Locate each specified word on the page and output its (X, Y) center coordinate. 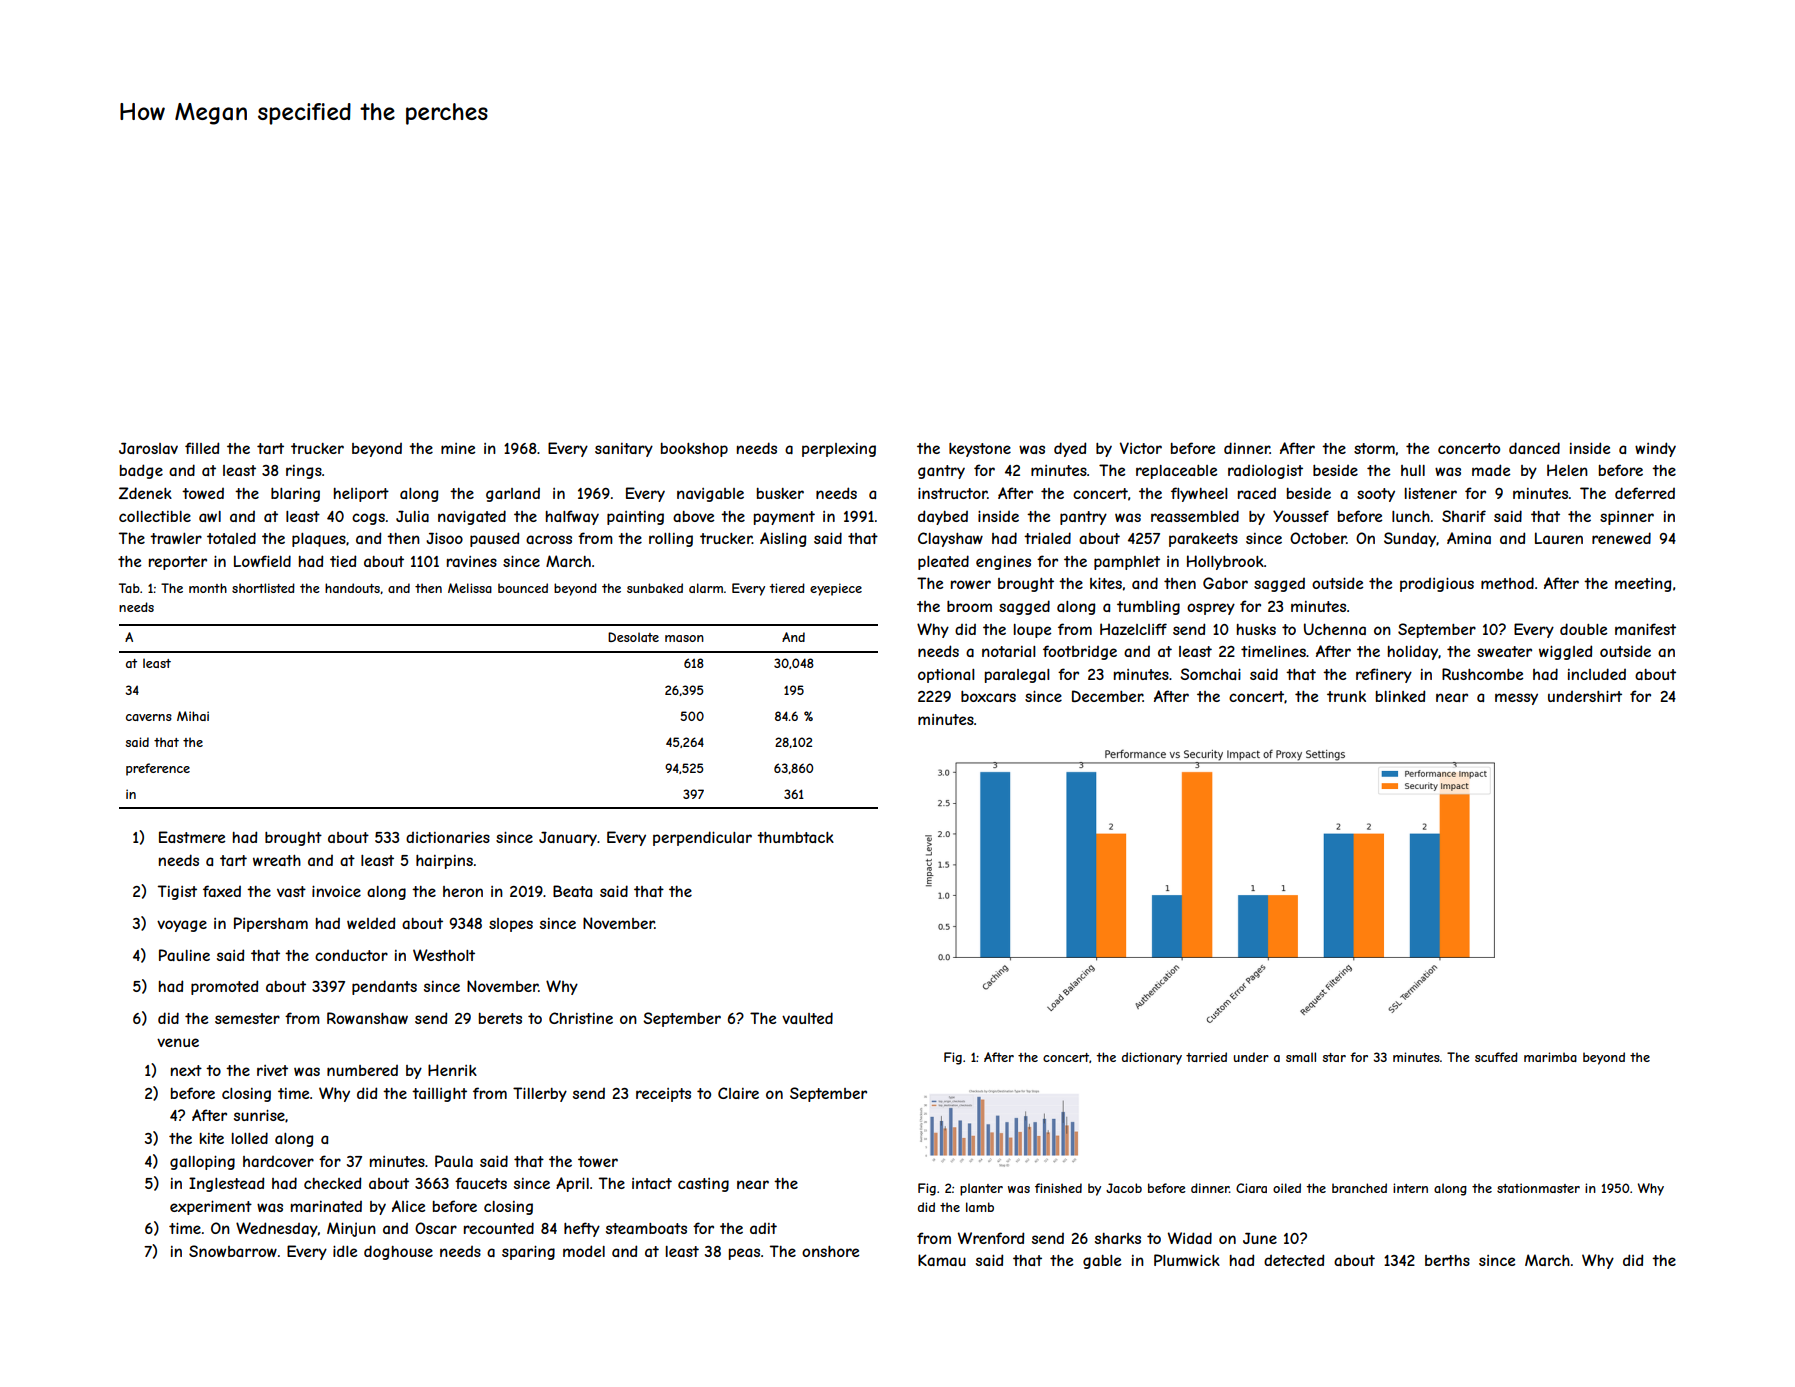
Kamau (942, 1260)
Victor (1141, 448)
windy (1655, 449)
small (1301, 1057)
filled (202, 448)
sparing (528, 1252)
